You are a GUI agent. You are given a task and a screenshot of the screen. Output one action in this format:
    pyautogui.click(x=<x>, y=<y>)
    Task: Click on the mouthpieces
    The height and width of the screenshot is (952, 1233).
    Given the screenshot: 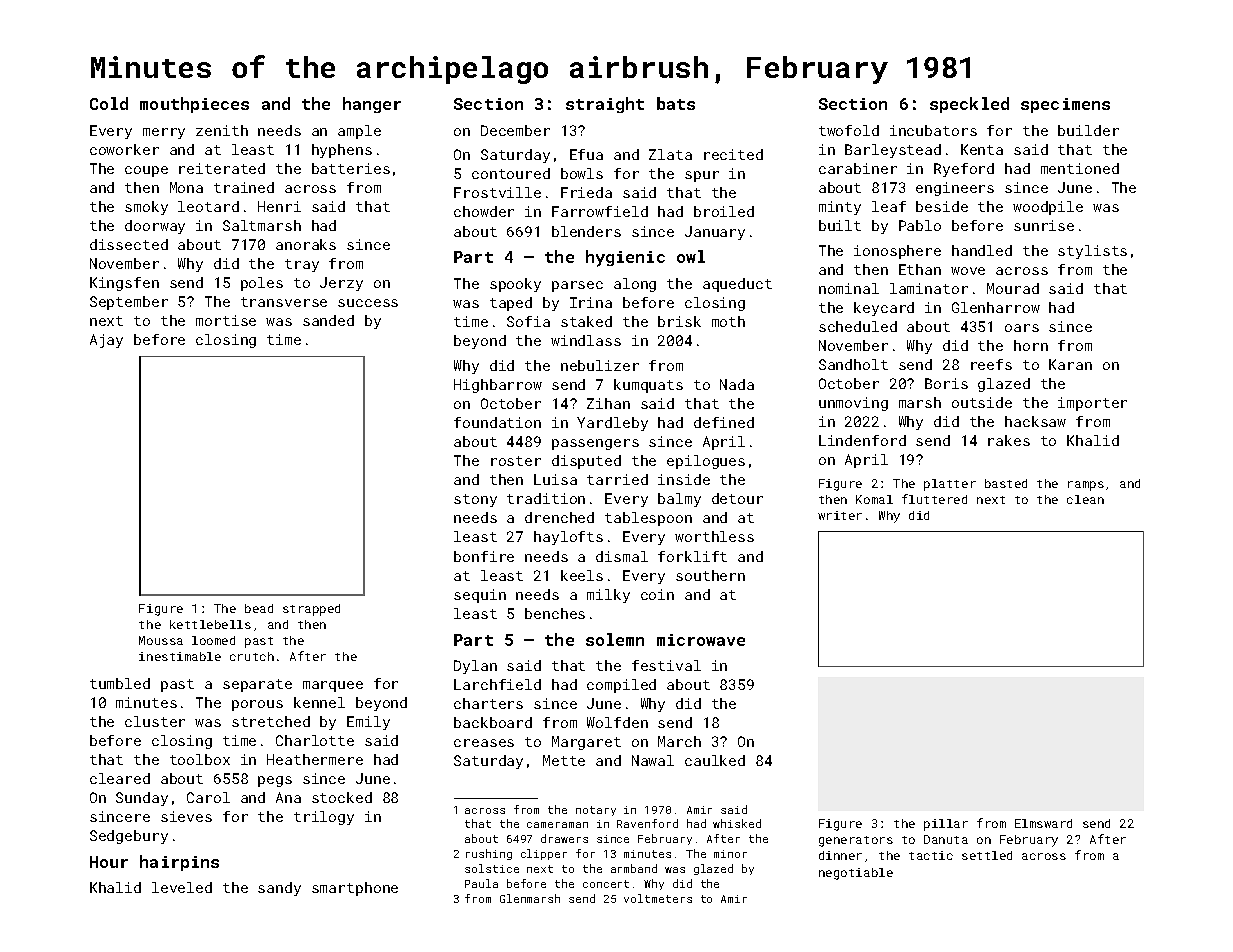 What is the action you would take?
    pyautogui.click(x=194, y=105)
